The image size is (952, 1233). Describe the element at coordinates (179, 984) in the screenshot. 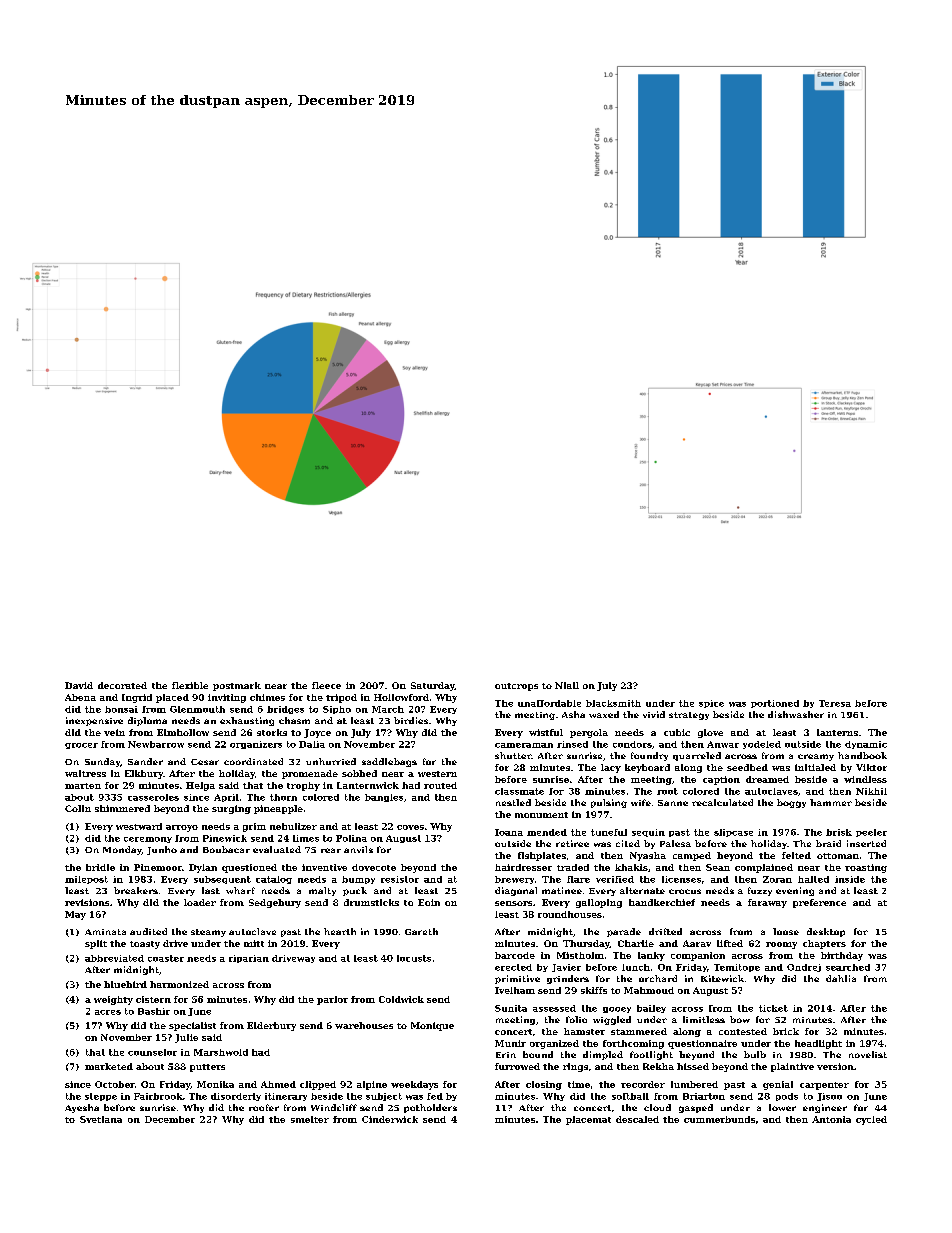

I see `harmonized` at that location.
